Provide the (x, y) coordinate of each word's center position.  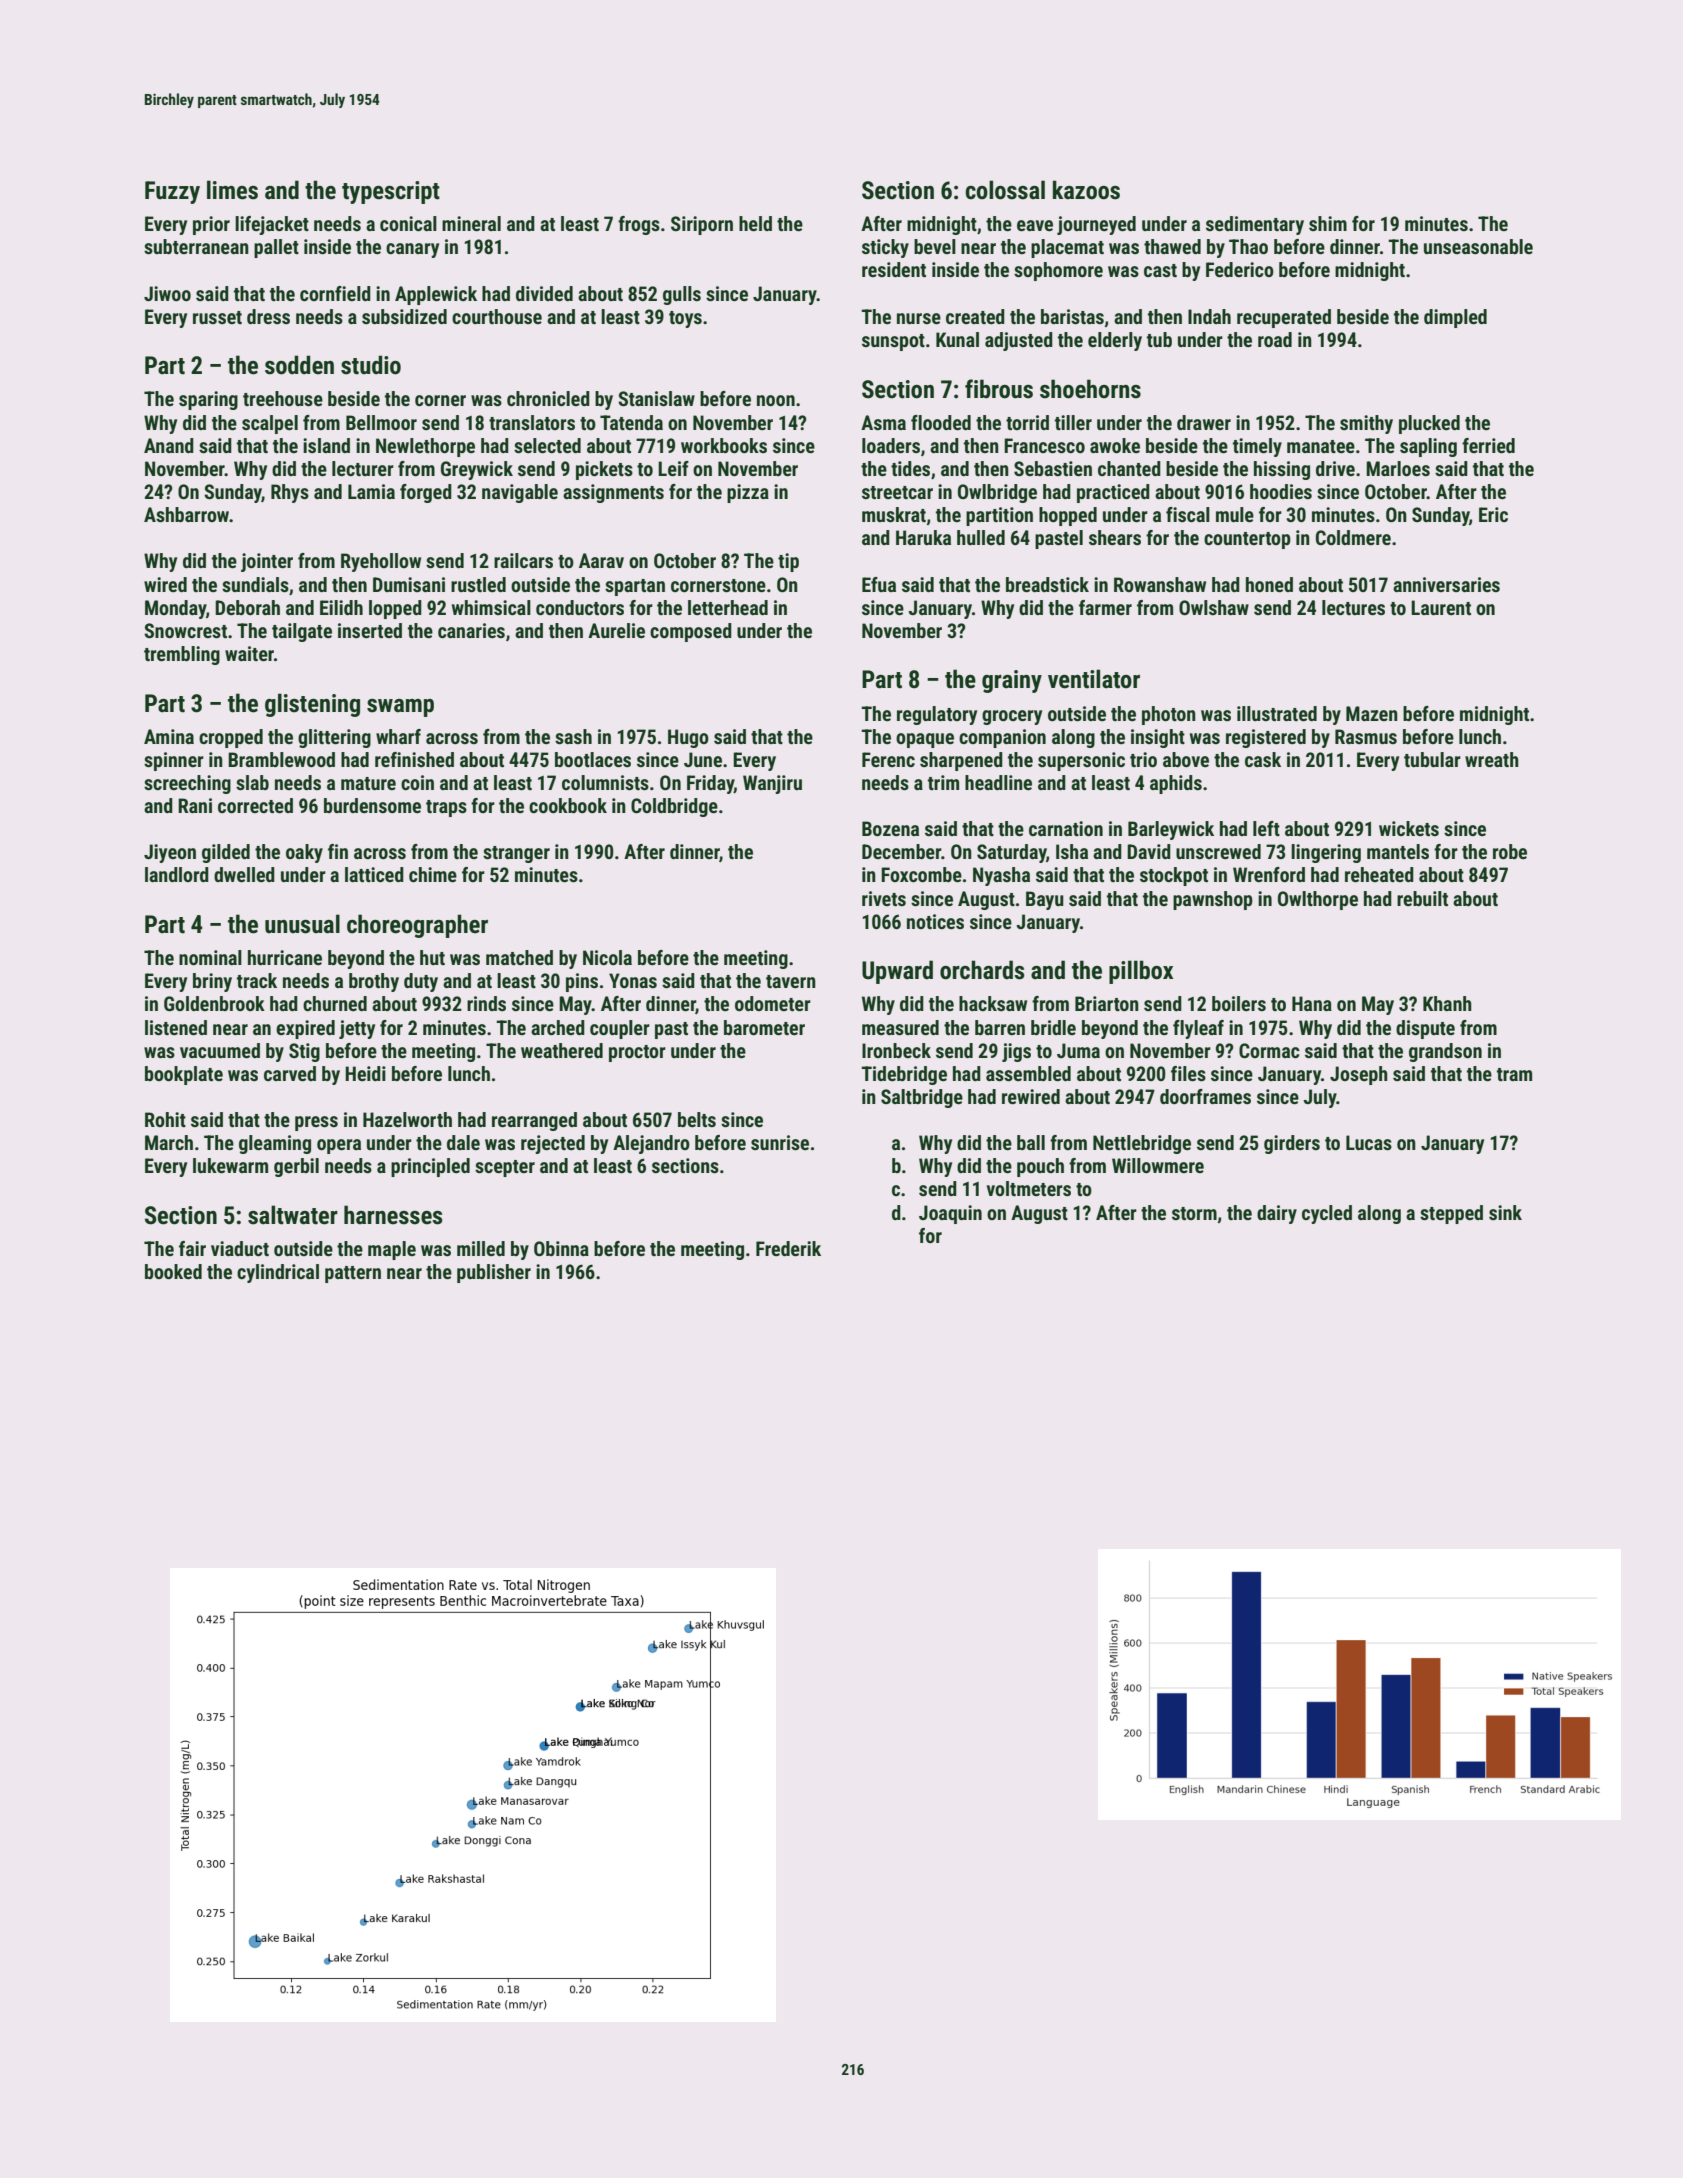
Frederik (788, 1248)
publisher (494, 1273)
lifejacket (272, 225)
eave (1035, 225)
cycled (1327, 1214)
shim (1328, 223)
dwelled (244, 874)
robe (1510, 851)
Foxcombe (921, 874)
